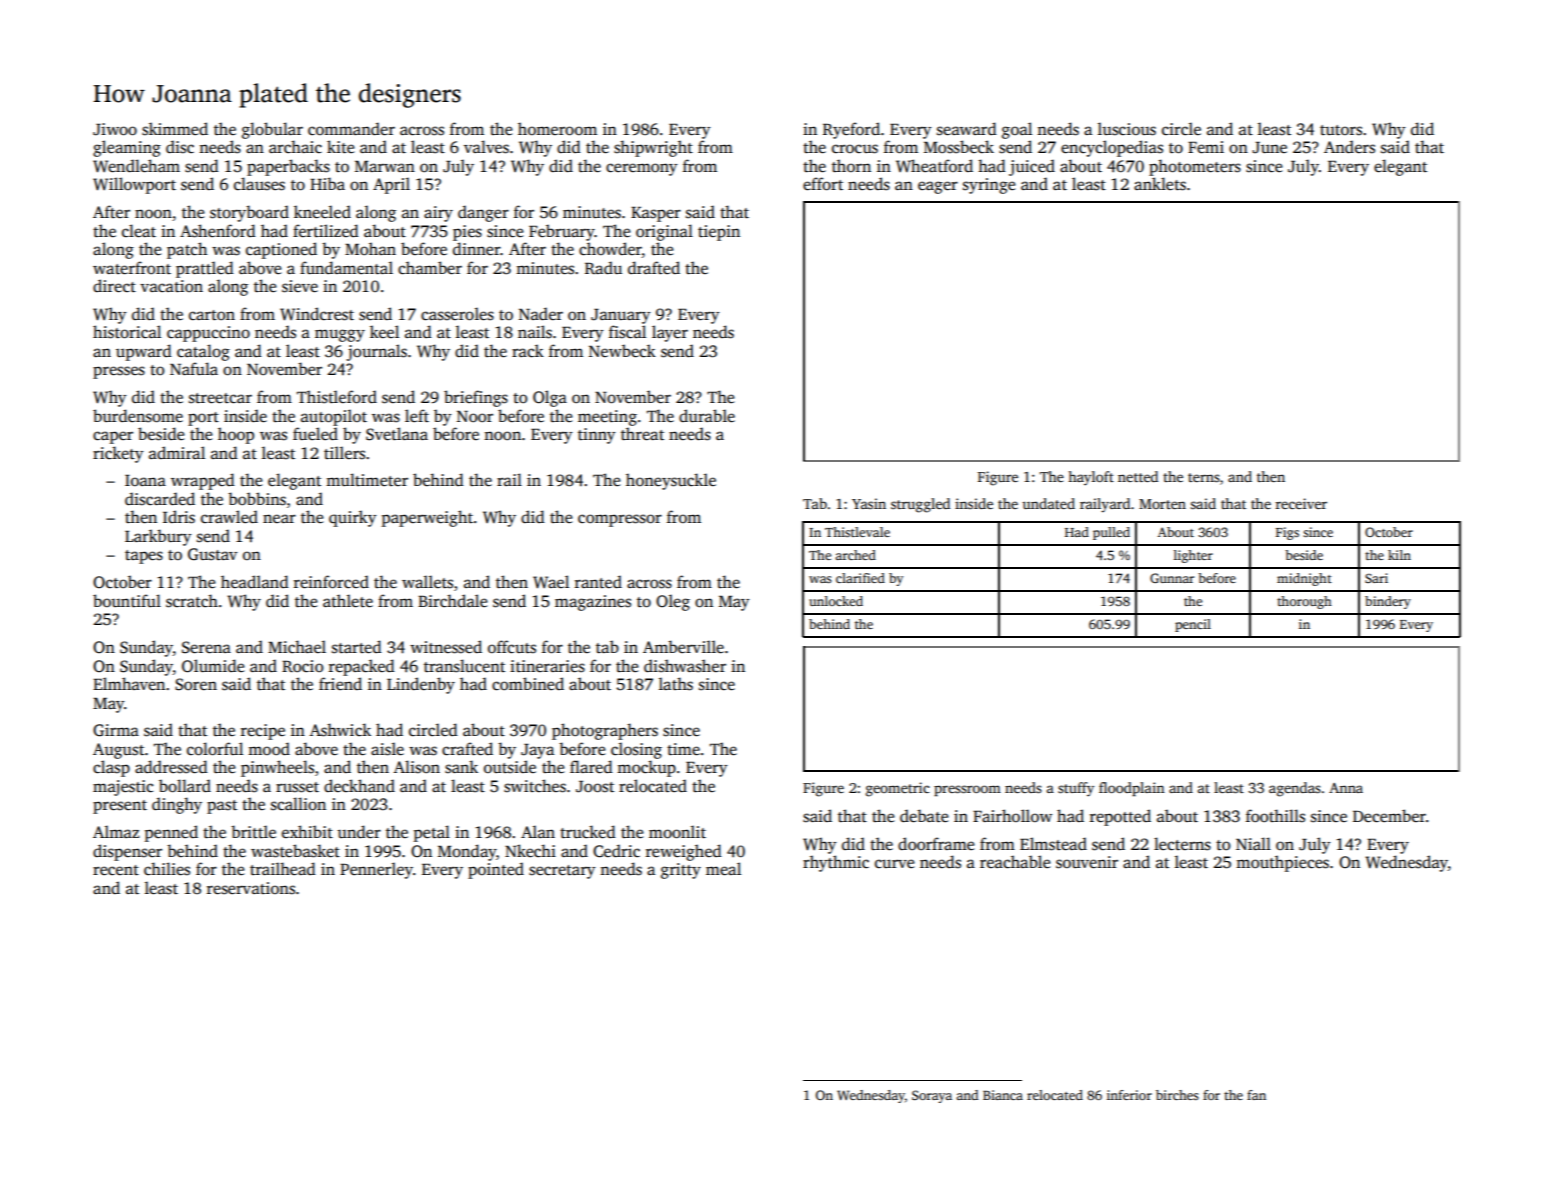 The width and height of the page is (1553, 1200). I want to click on Bianca, so click(1003, 1095).
